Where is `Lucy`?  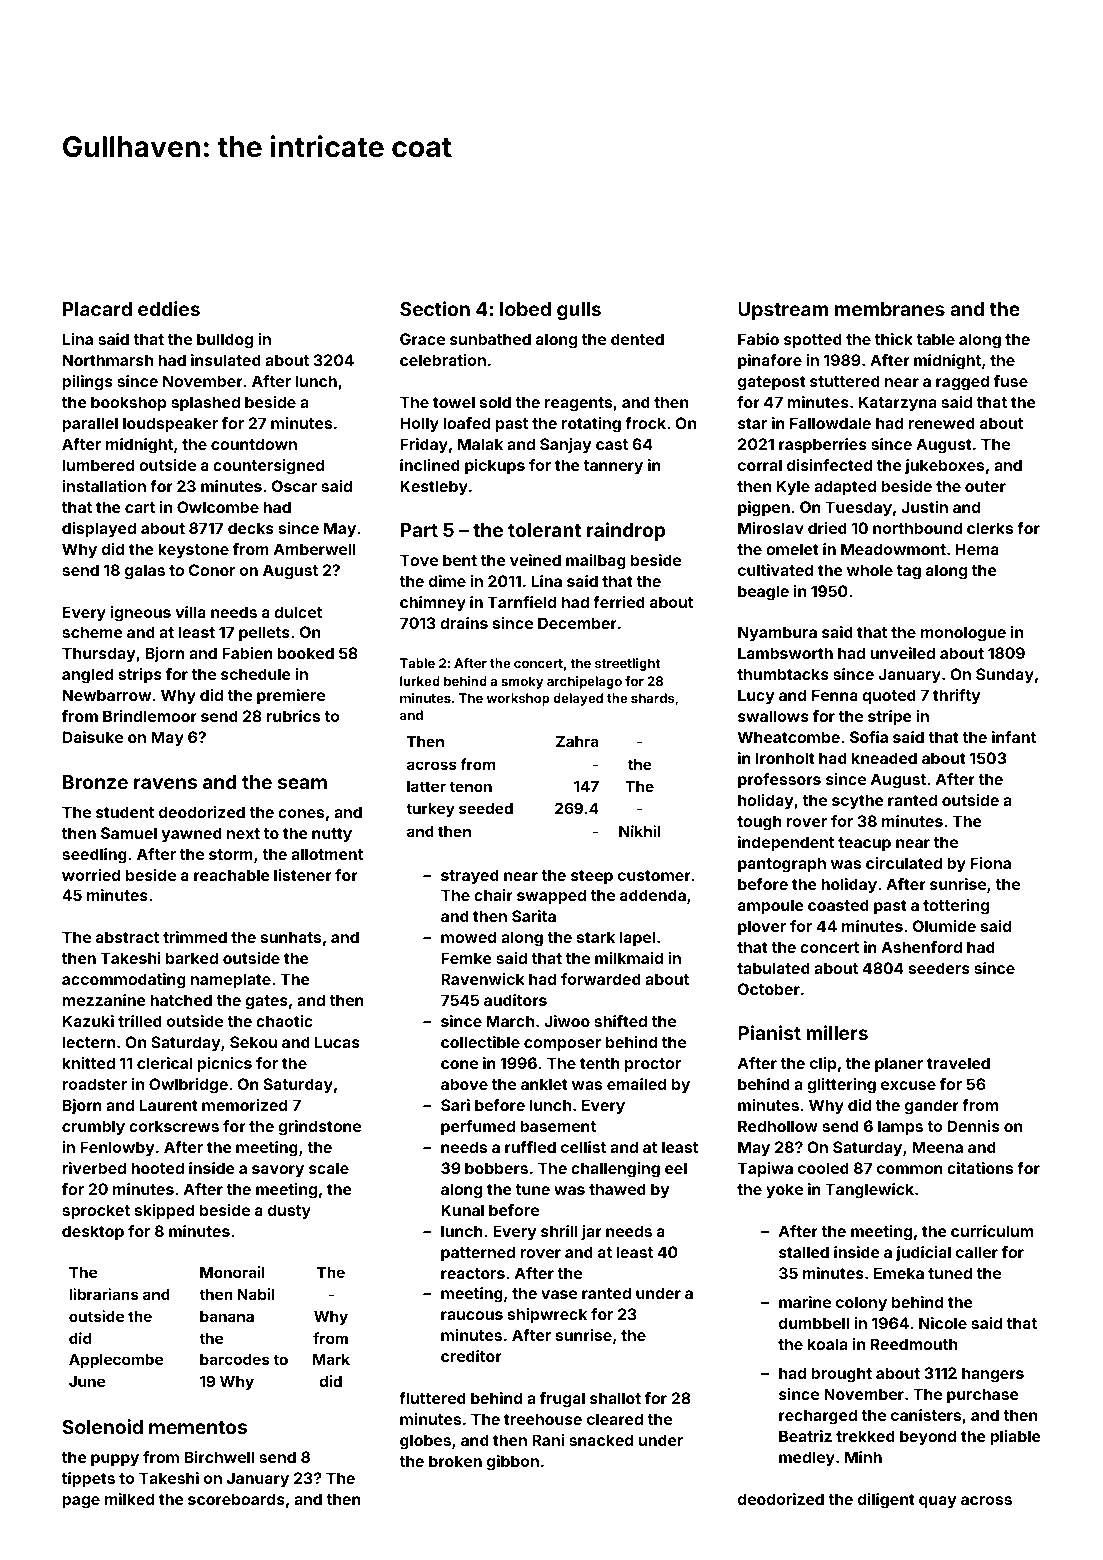
Lucy is located at coordinates (756, 697).
